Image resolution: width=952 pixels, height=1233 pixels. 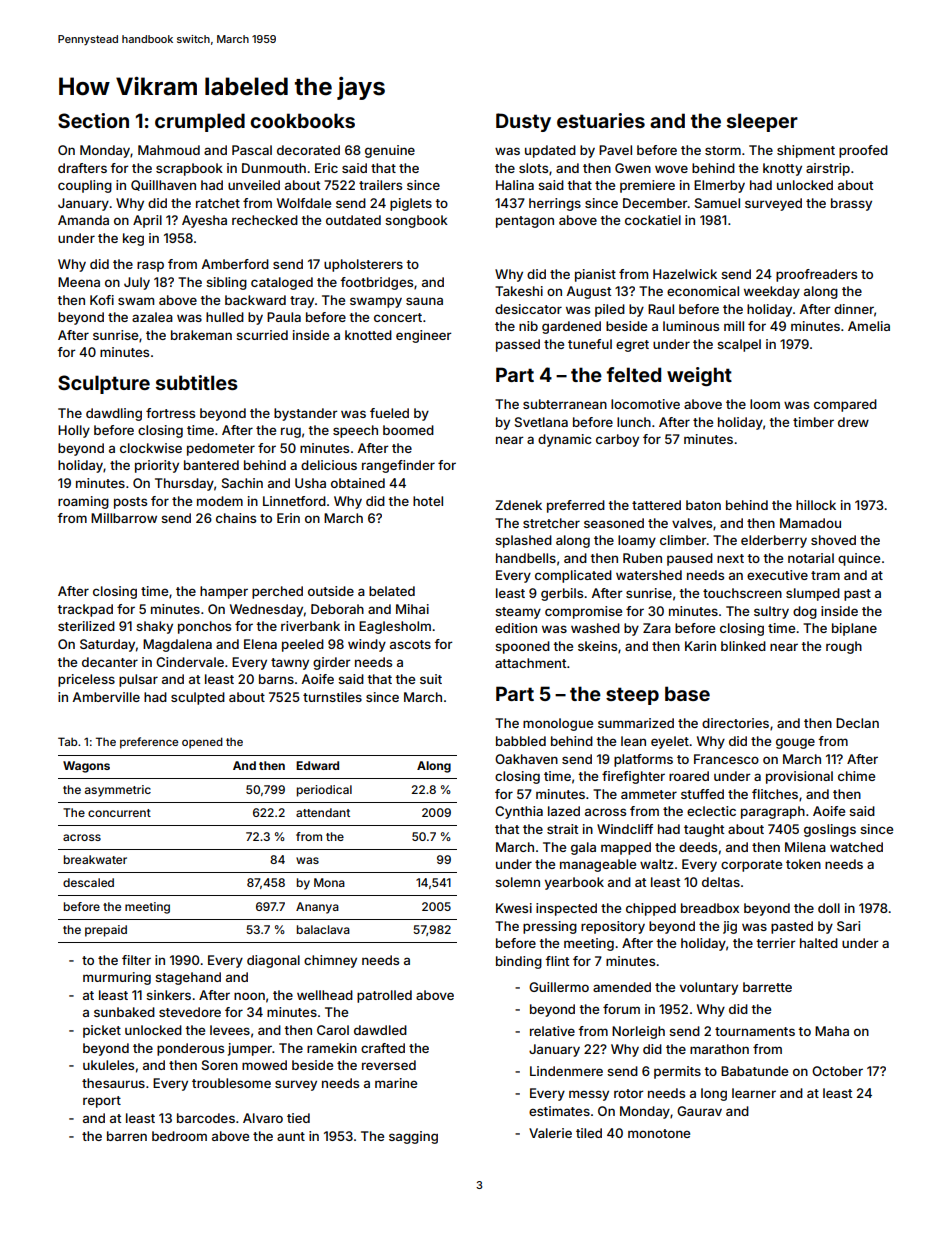 What do you see at coordinates (856, 776) in the page?
I see `chime` at bounding box center [856, 776].
